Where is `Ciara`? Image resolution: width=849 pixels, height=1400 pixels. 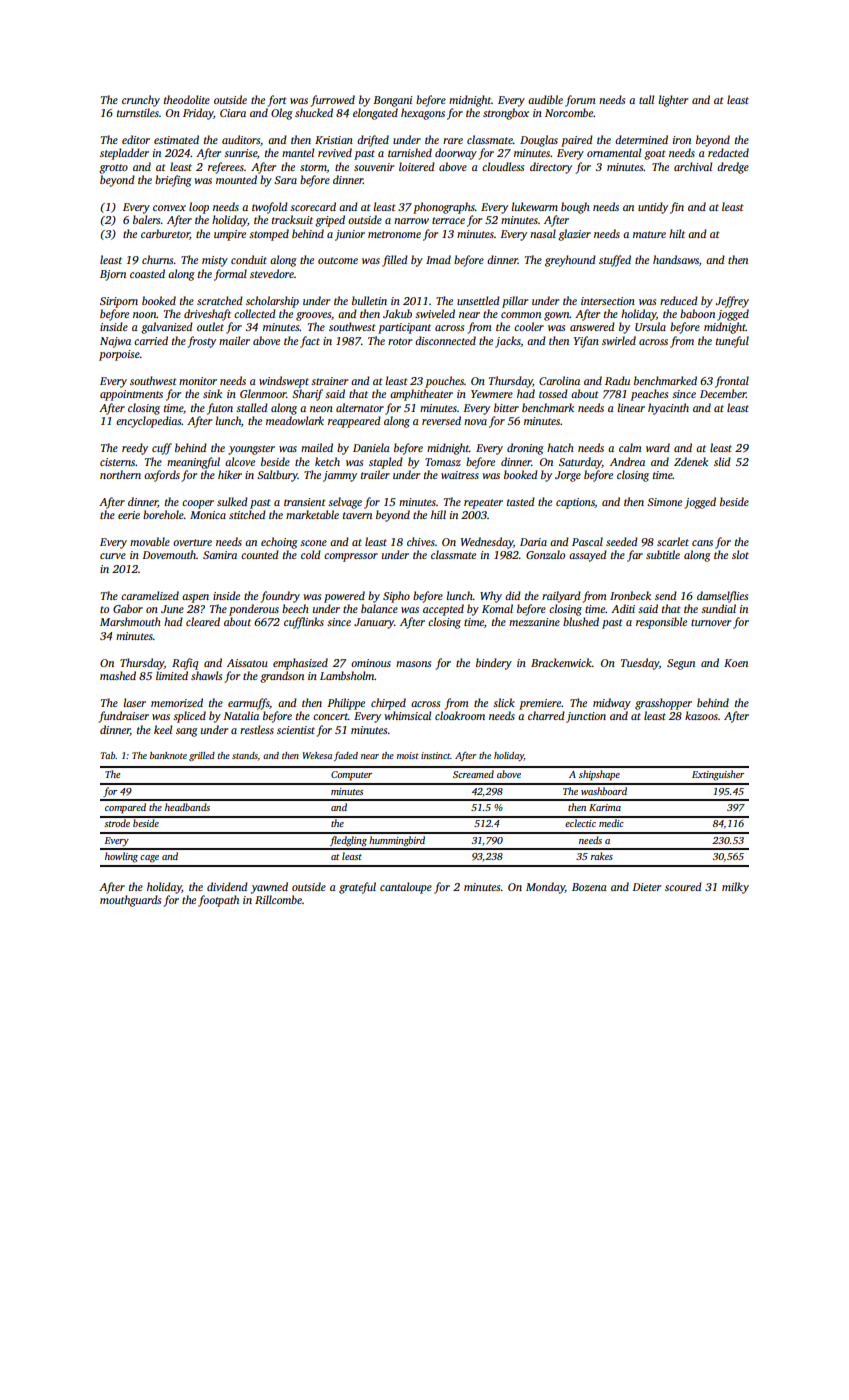
Ciara is located at coordinates (233, 113).
